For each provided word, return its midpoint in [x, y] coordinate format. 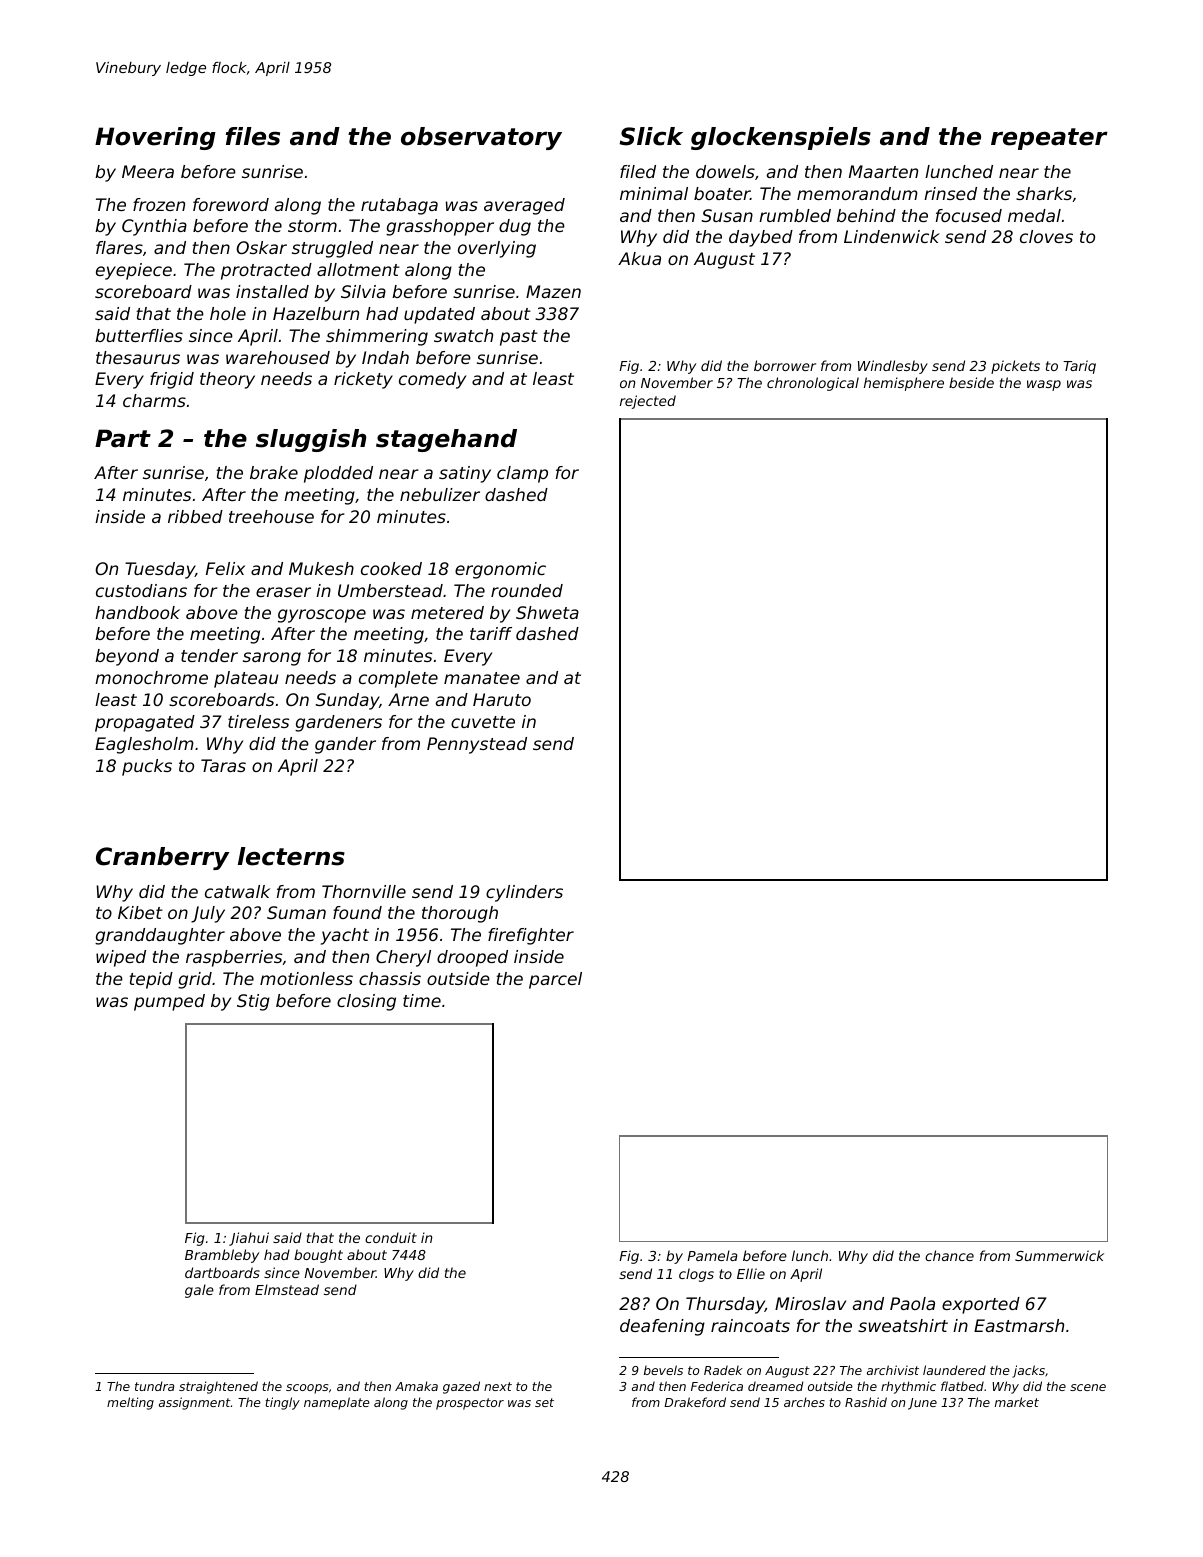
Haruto [502, 699]
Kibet [140, 912]
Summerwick [1059, 1255]
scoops [307, 1389]
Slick [651, 136]
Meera [148, 171]
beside [971, 382]
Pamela [712, 1255]
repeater [1049, 139]
